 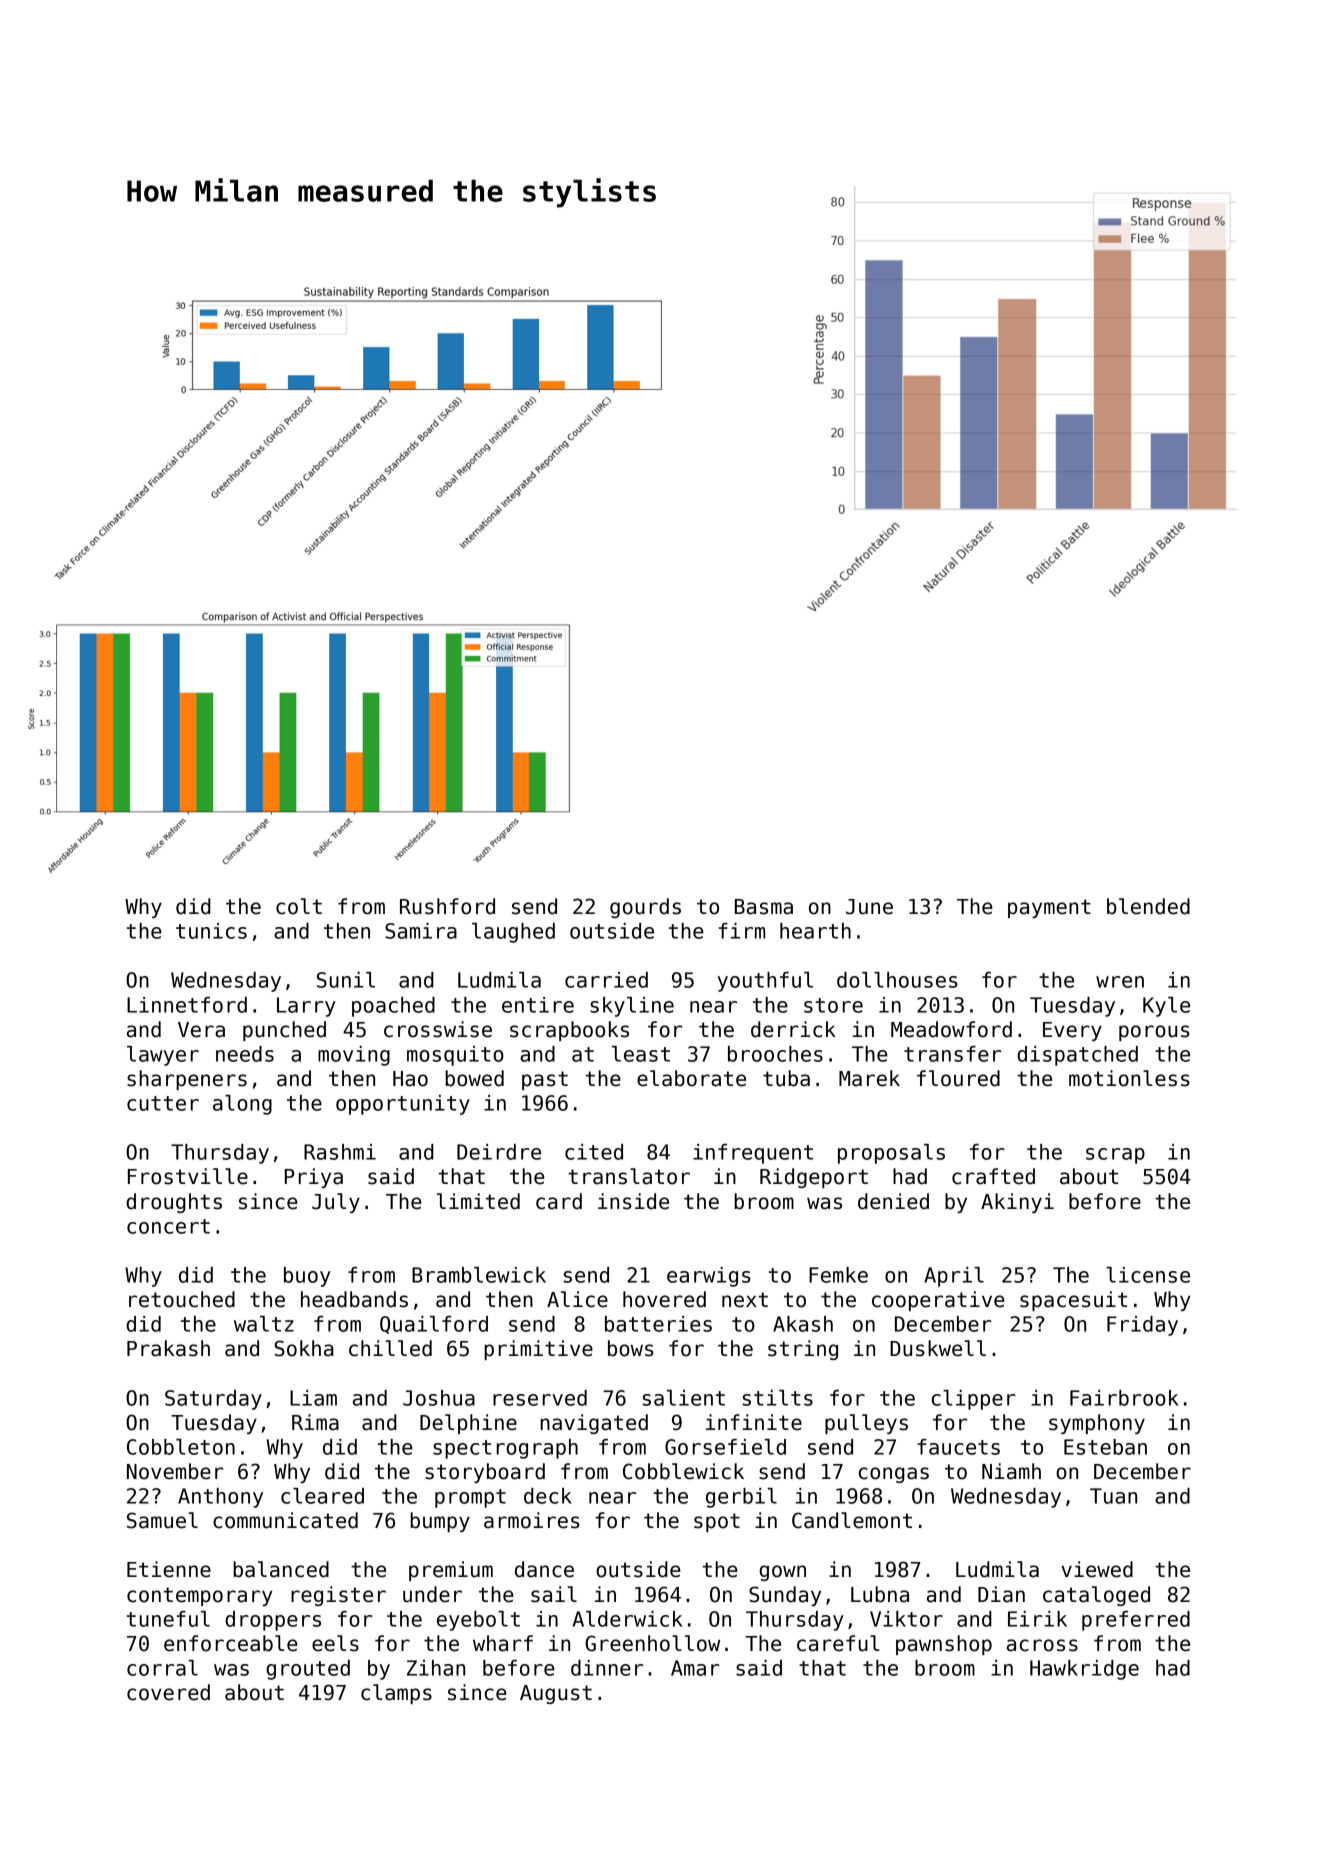 I want to click on skyline, so click(x=632, y=1007).
